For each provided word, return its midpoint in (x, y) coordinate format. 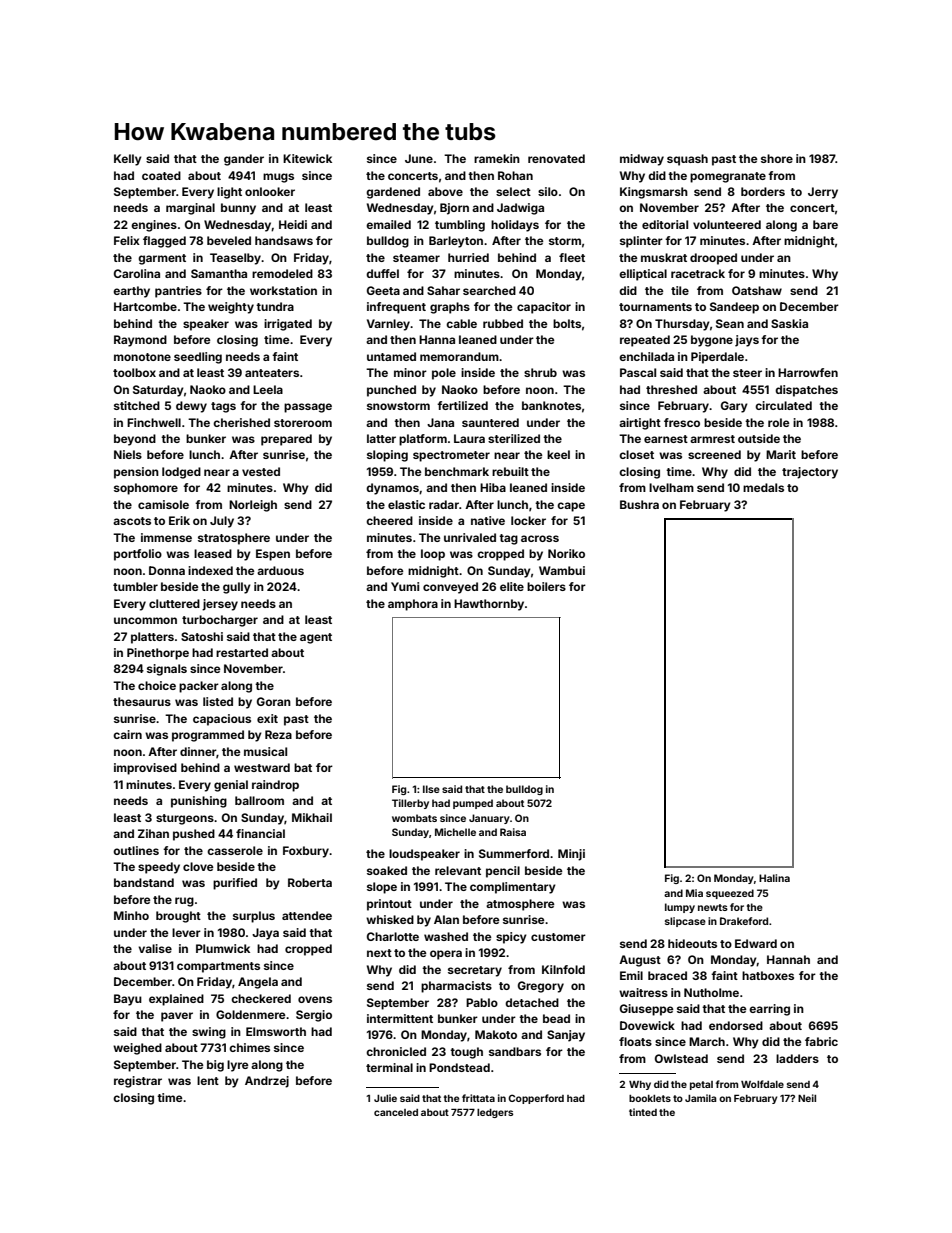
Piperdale (717, 358)
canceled (396, 1112)
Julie (385, 1098)
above (445, 191)
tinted (643, 1112)
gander (244, 160)
